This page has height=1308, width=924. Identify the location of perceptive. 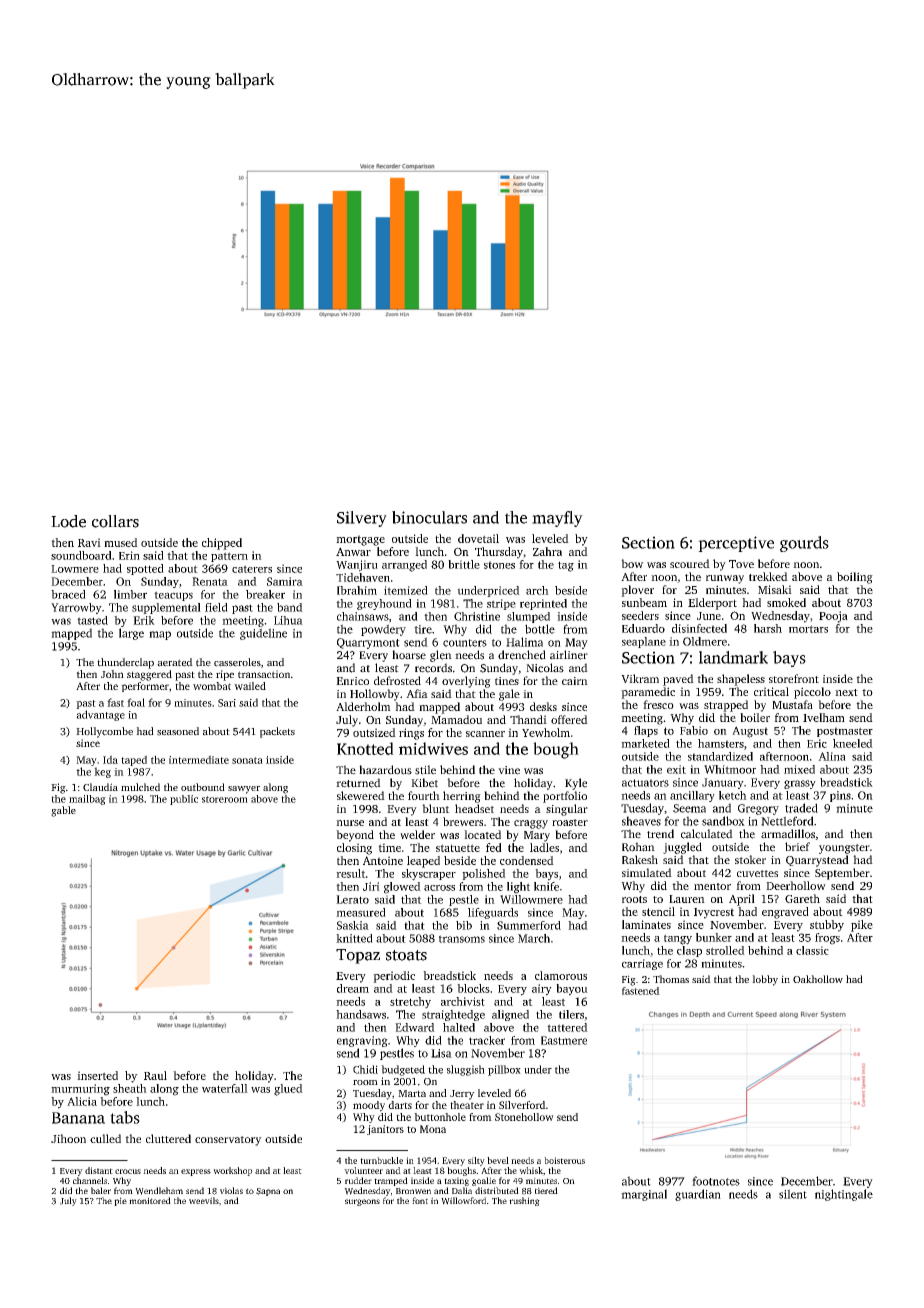
(736, 544).
